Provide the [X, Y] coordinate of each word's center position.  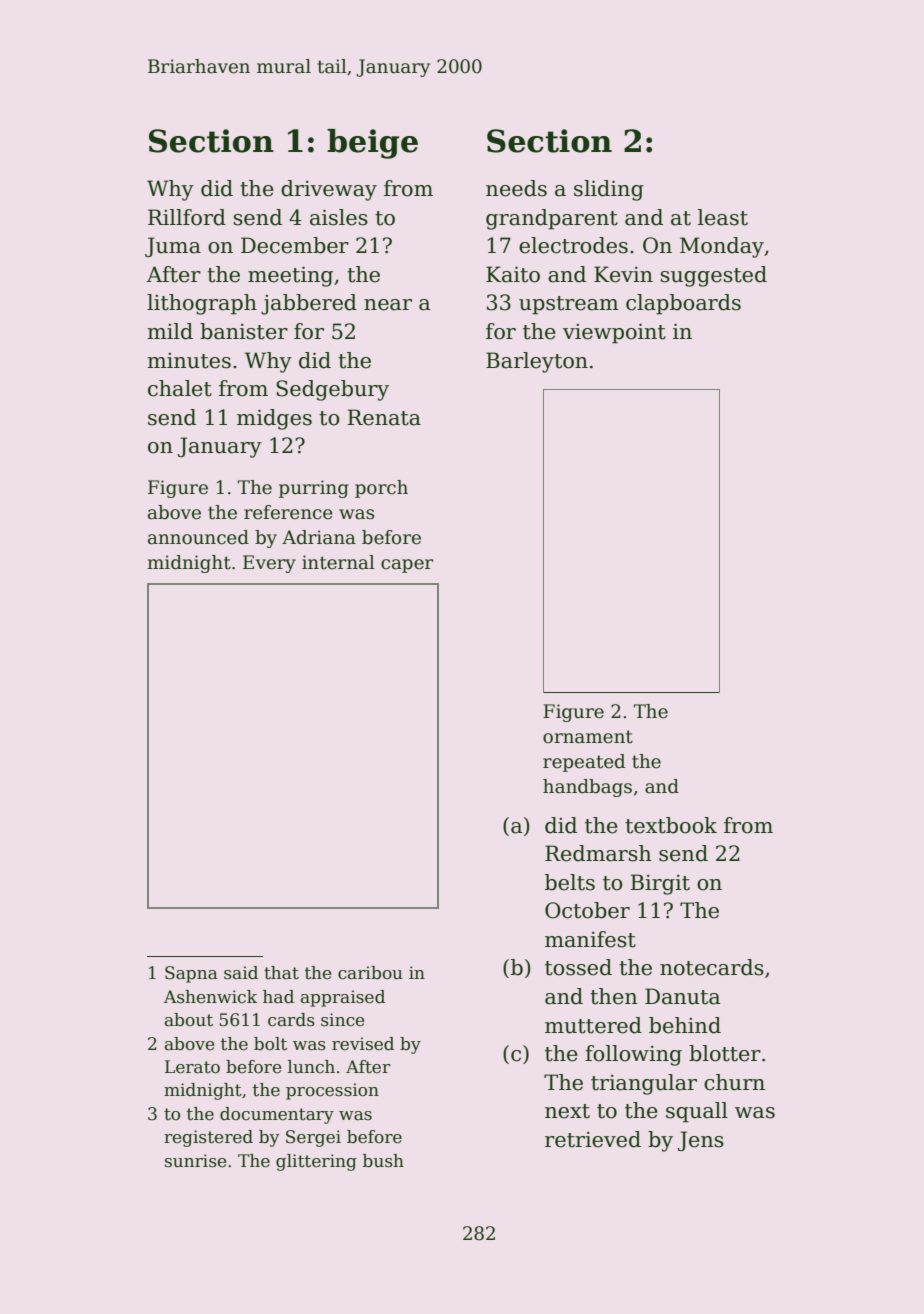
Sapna [191, 974]
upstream [569, 305]
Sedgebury [332, 390]
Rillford [187, 217]
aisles [339, 217]
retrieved [593, 1139]
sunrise [195, 1161]
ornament [588, 737]
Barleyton [537, 362]
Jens [701, 1141]
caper [407, 566]
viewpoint [614, 334]
